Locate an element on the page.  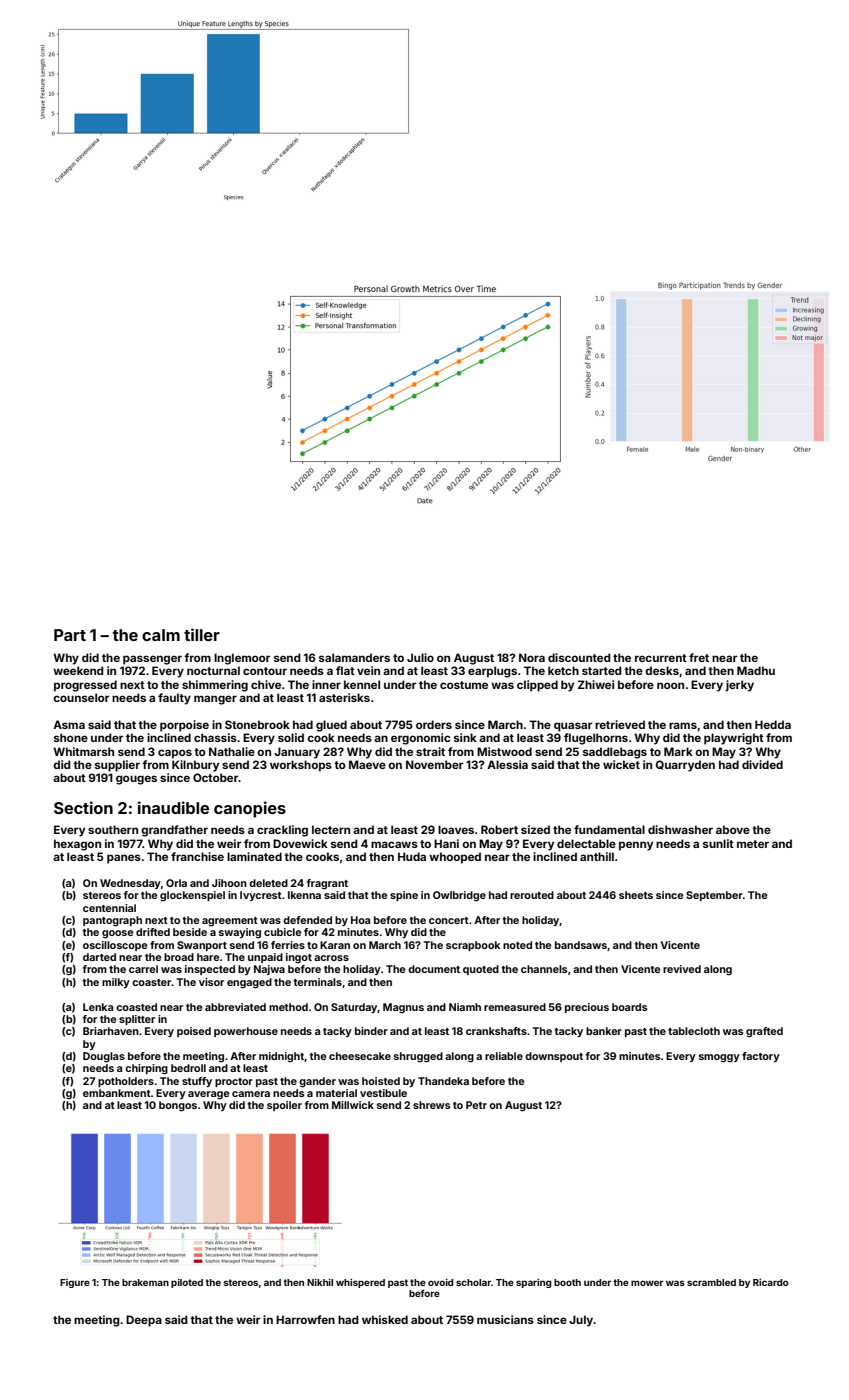
Millwick is located at coordinates (353, 1105).
